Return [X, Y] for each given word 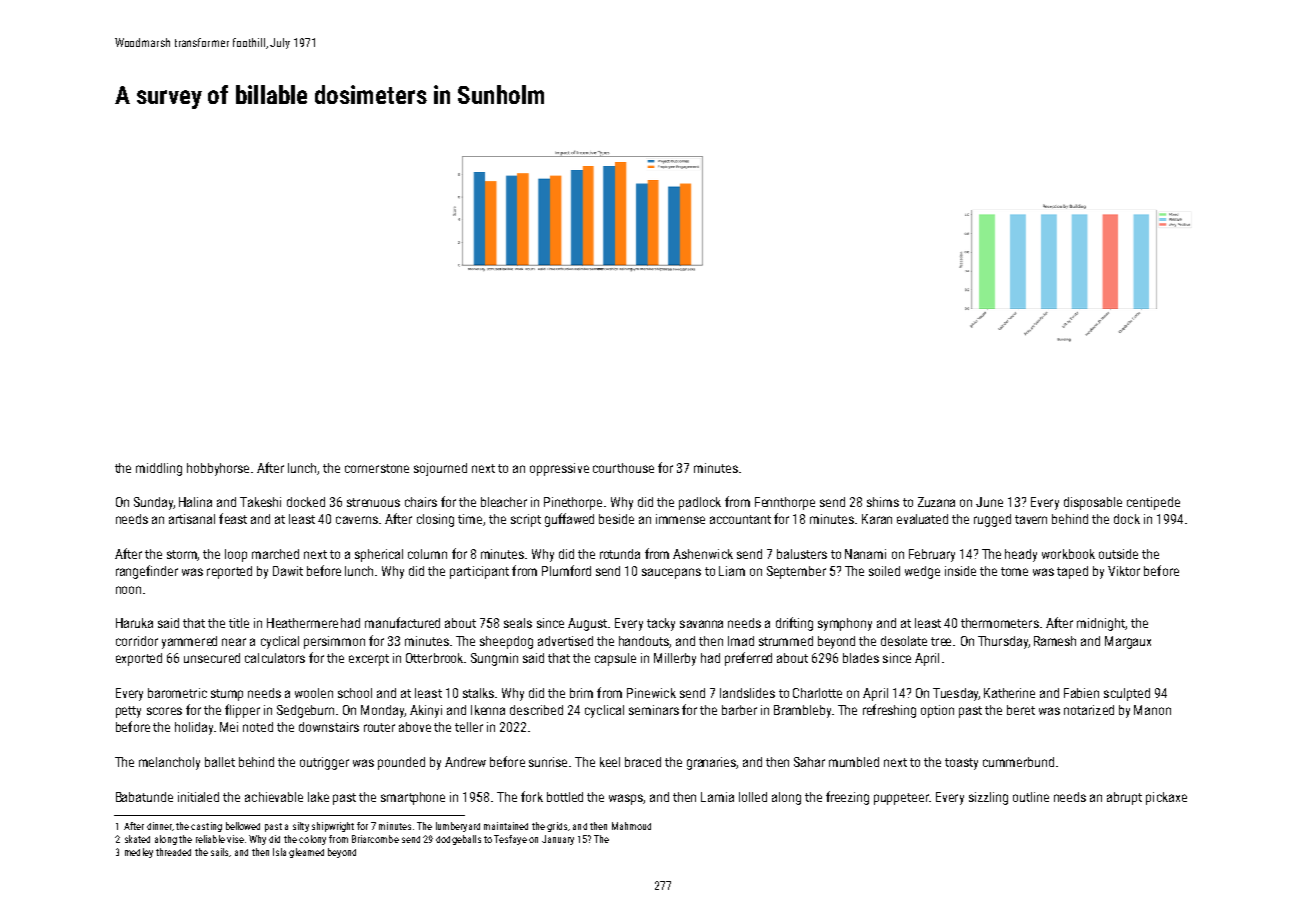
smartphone [413, 798]
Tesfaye [510, 840]
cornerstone [377, 468]
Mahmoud [631, 826]
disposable [1093, 503]
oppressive [559, 469]
